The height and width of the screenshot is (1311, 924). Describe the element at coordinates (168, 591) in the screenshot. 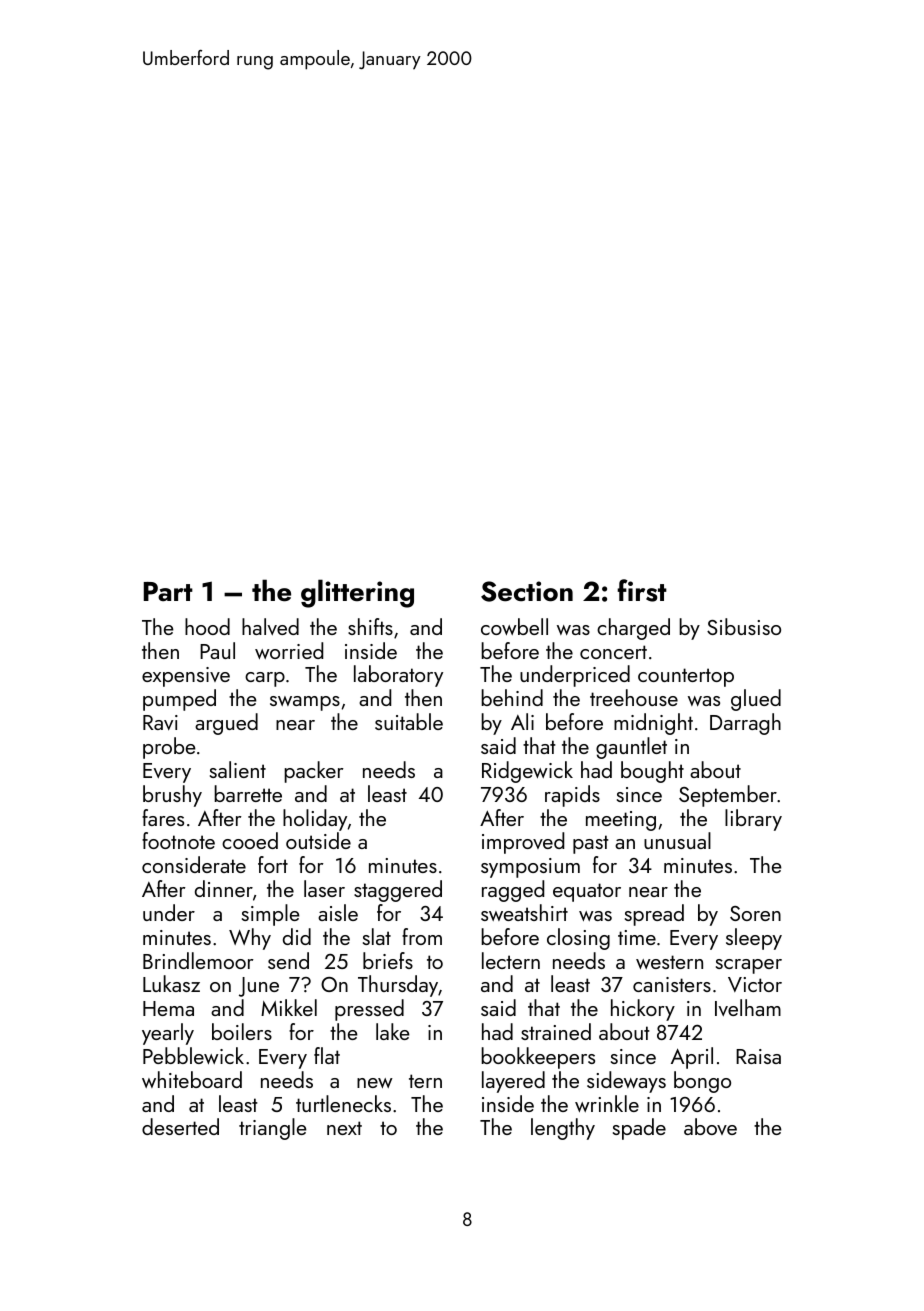

I see `Part` at that location.
